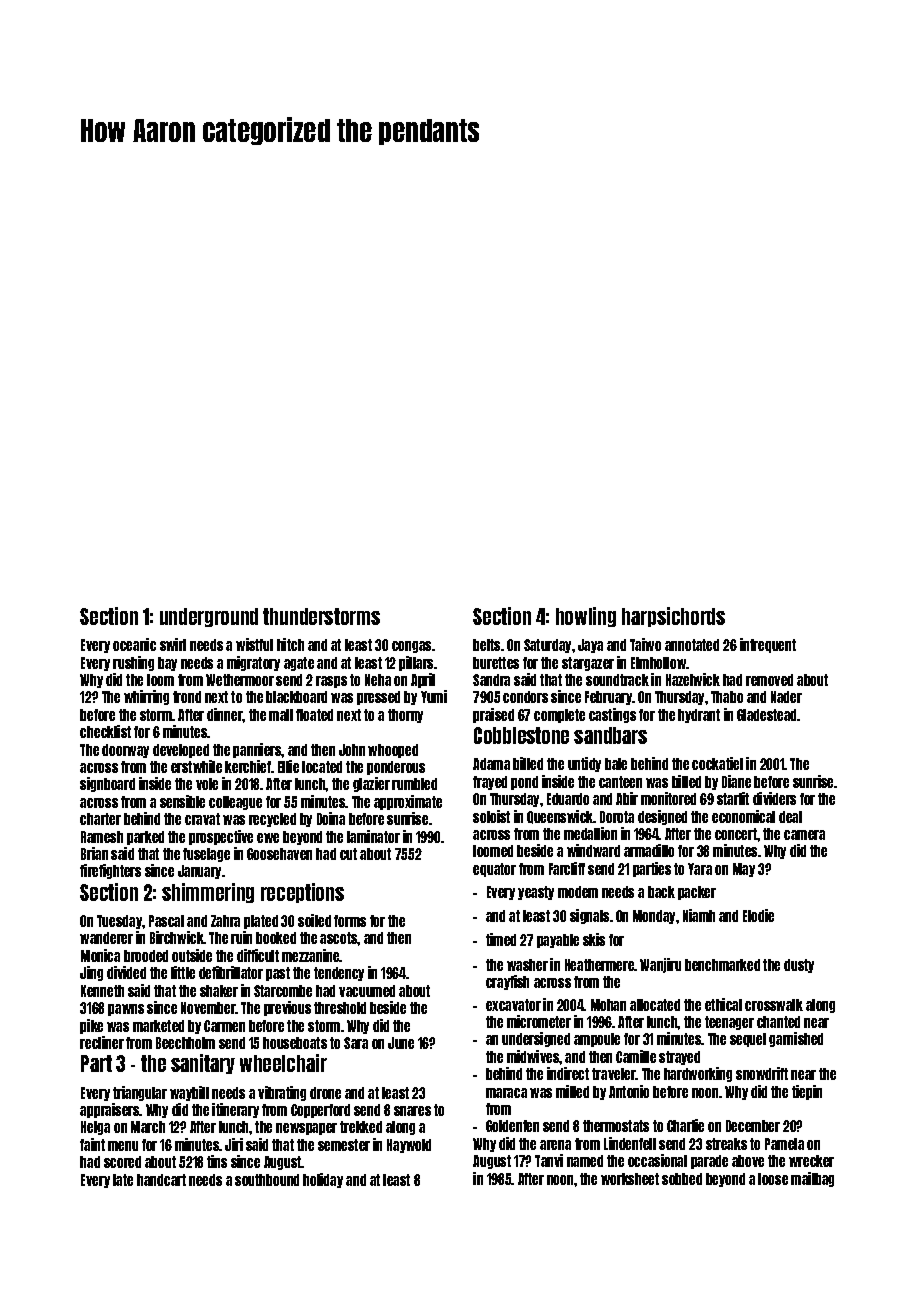 Image resolution: width=924 pixels, height=1308 pixels. What do you see at coordinates (673, 617) in the screenshot?
I see `harpsichords` at bounding box center [673, 617].
